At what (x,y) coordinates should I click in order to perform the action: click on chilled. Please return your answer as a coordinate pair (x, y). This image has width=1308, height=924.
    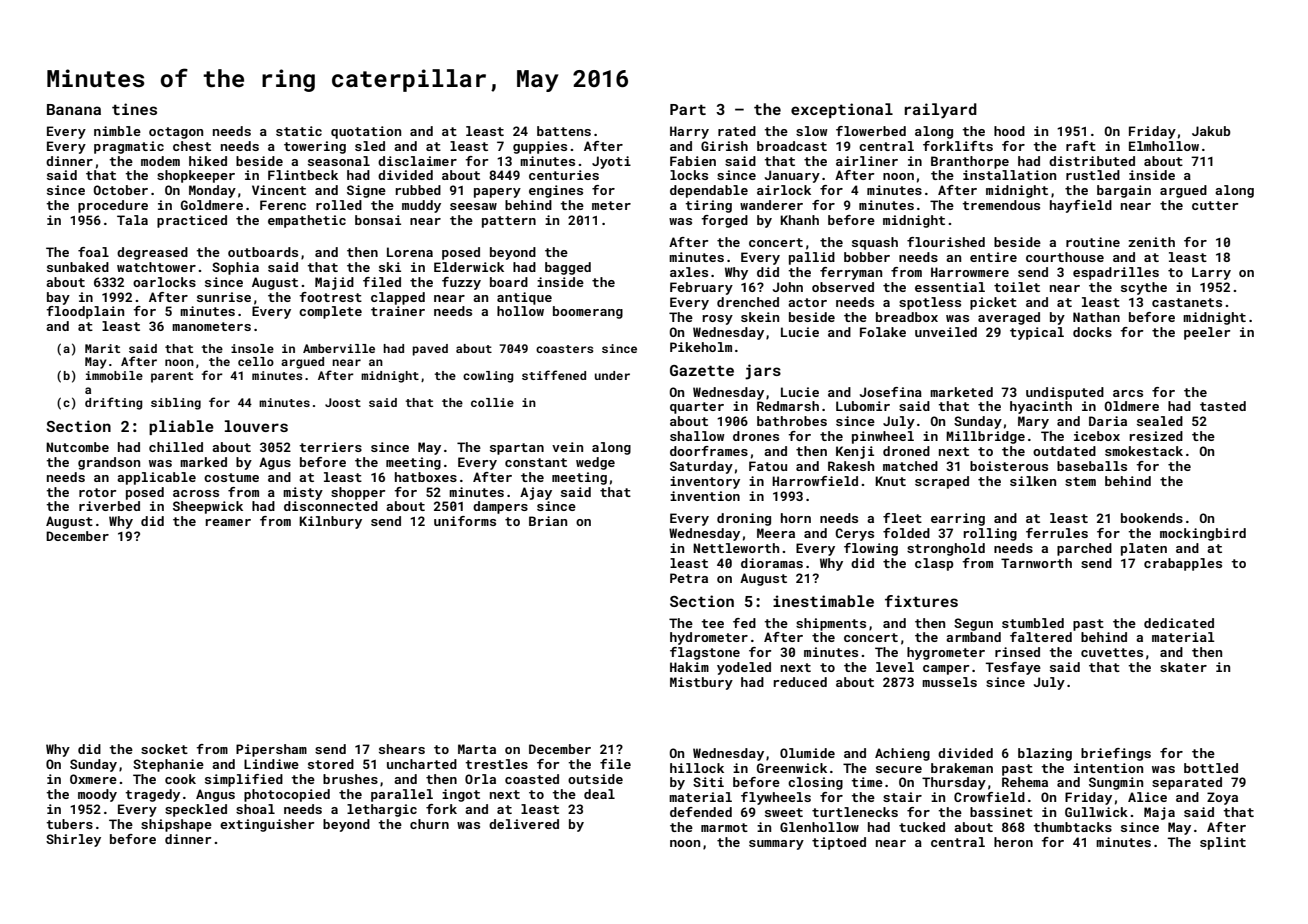
    Looking at the image, I should click on (176, 447).
